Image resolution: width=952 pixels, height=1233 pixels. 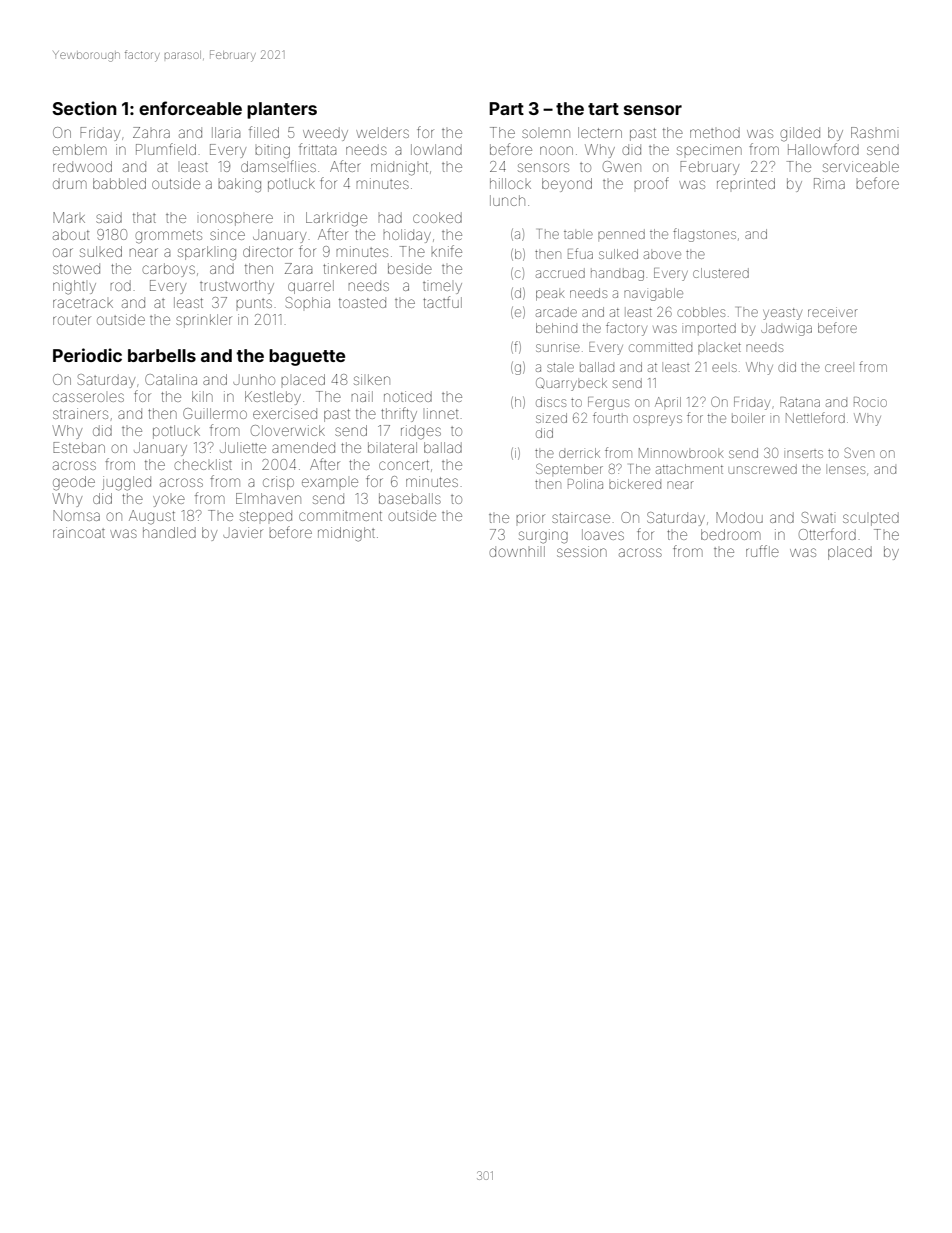 I want to click on redwood, so click(x=82, y=166).
